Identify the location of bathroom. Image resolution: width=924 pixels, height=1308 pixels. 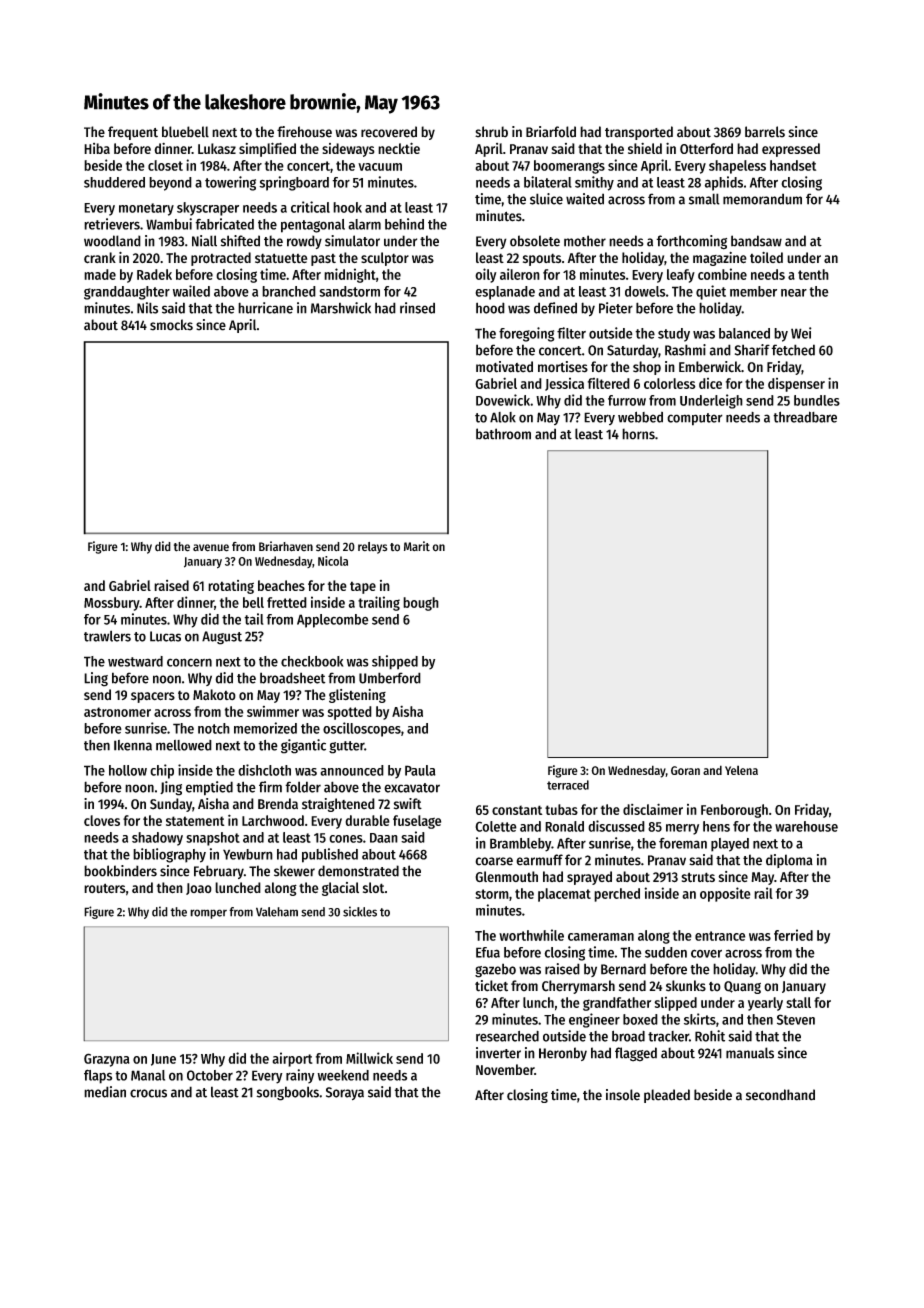
(503, 434).
